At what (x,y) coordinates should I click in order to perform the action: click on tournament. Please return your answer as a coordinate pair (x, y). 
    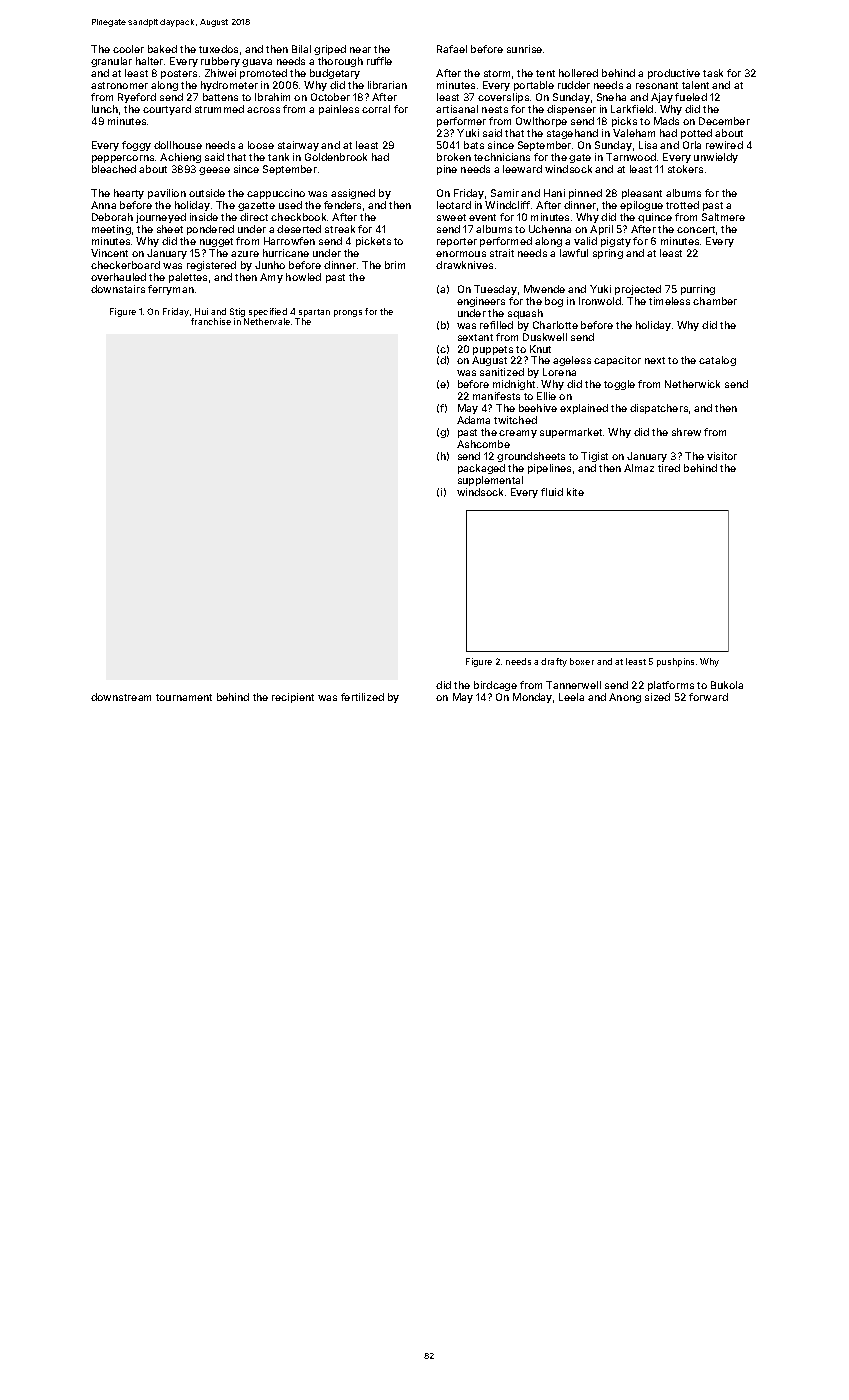
    Looking at the image, I should click on (184, 697).
